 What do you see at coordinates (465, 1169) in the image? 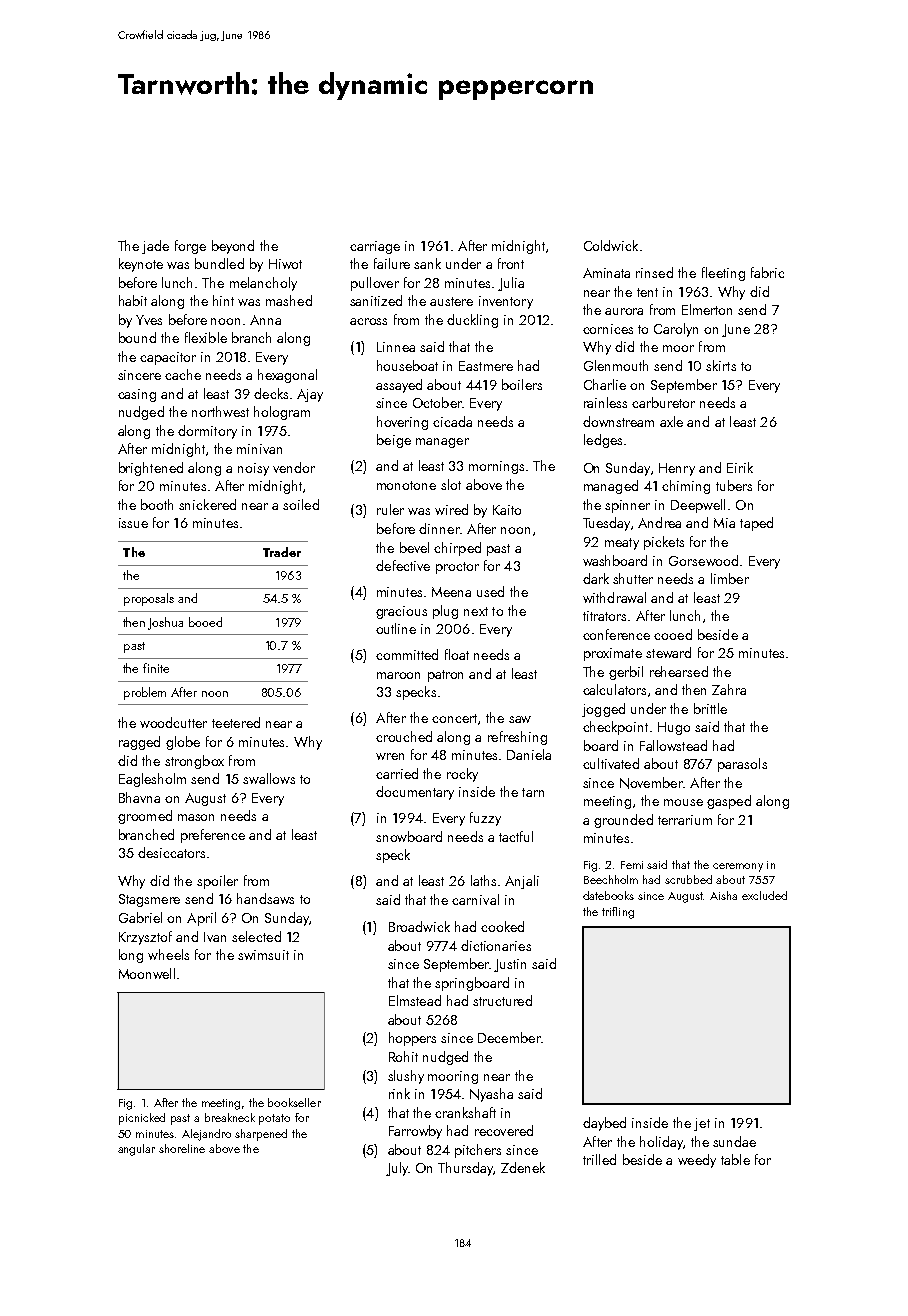
I see `Thursday` at bounding box center [465, 1169].
